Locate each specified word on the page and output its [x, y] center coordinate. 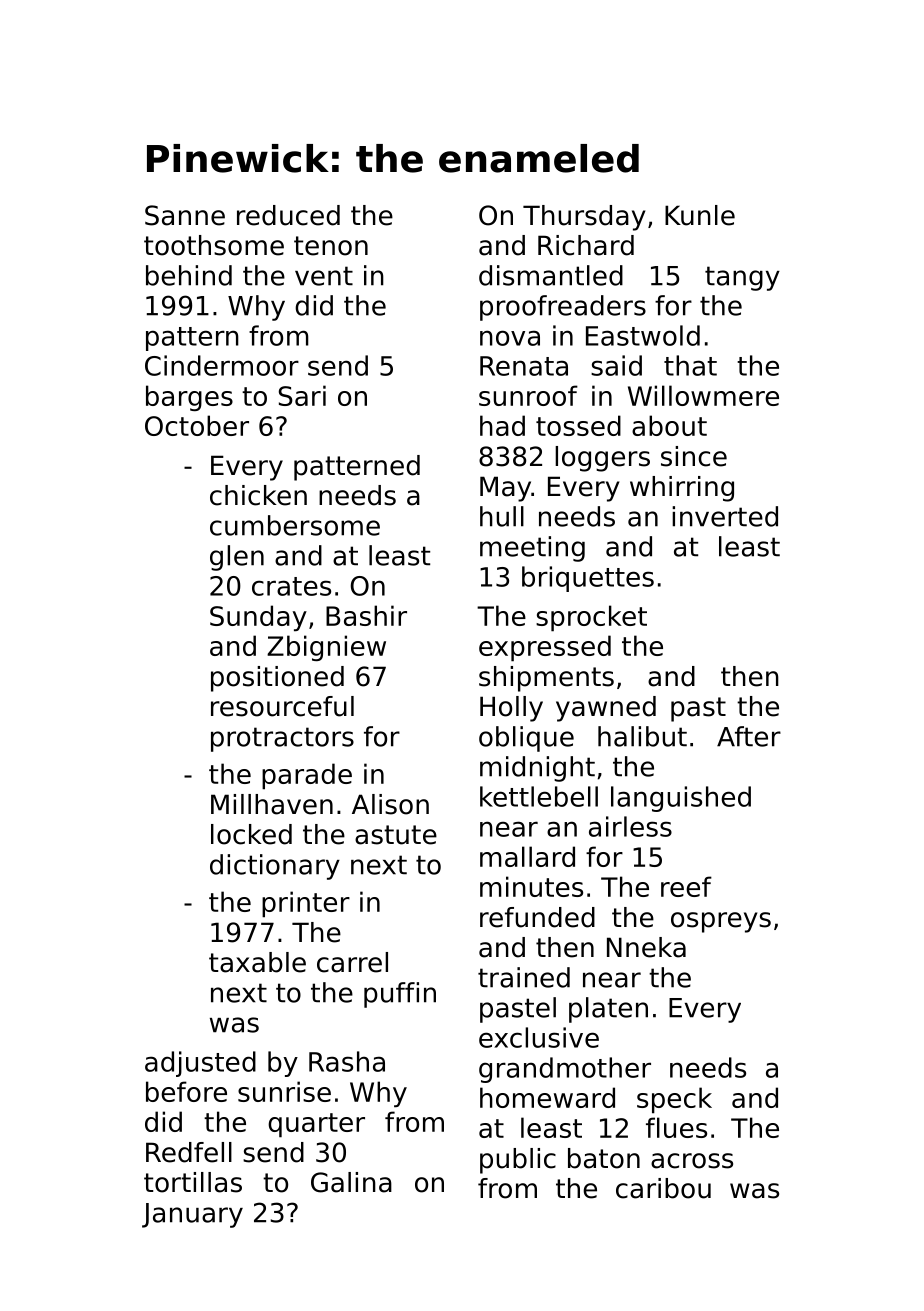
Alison [390, 804]
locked [251, 834]
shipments [546, 679]
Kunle [700, 215]
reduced [288, 215]
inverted [725, 516]
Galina [351, 1182]
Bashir [366, 615]
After [749, 736]
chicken [258, 495]
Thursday [584, 218]
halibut [642, 736]
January [192, 1215]
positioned [277, 679]
